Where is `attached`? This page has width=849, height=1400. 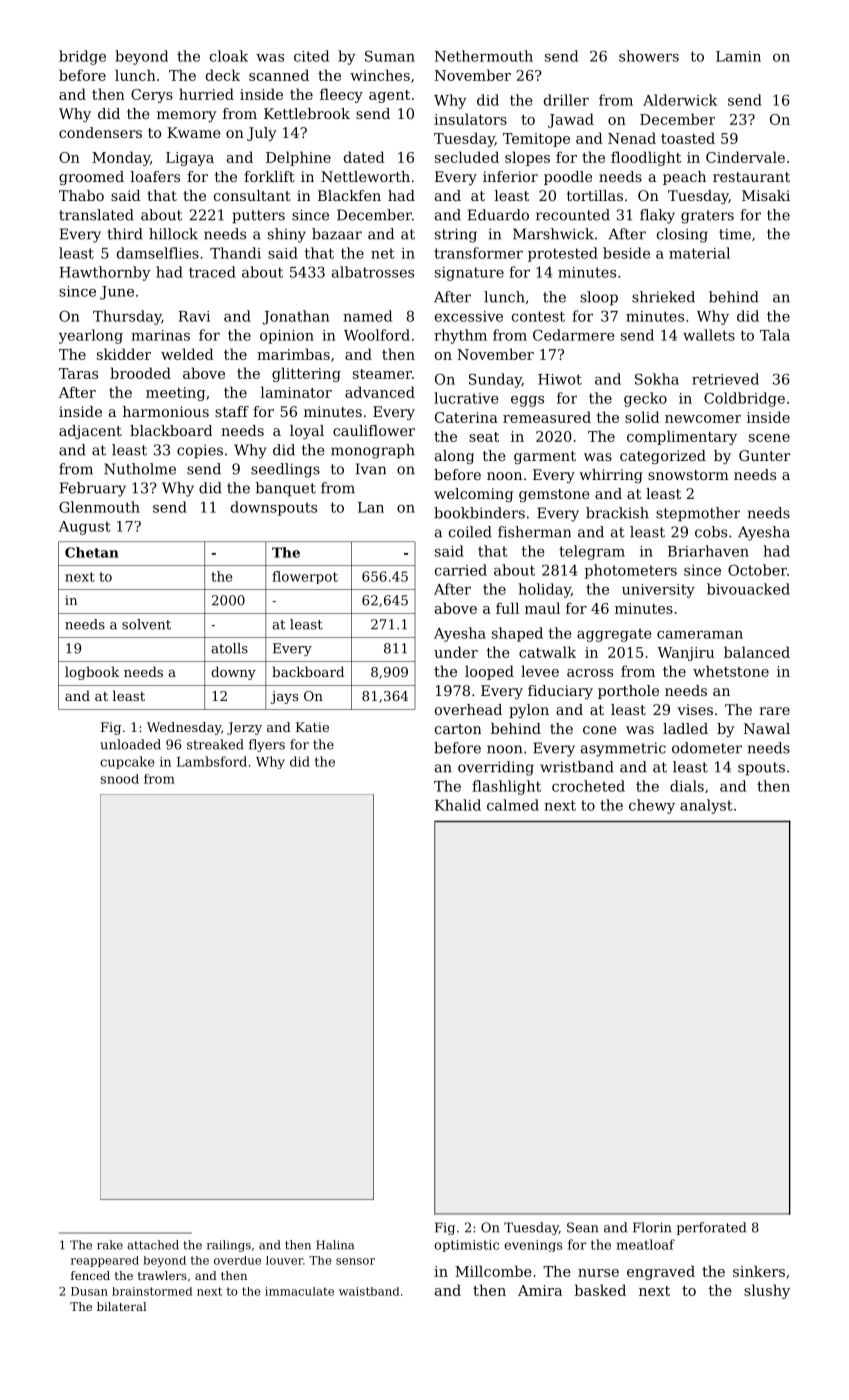 attached is located at coordinates (153, 1245).
